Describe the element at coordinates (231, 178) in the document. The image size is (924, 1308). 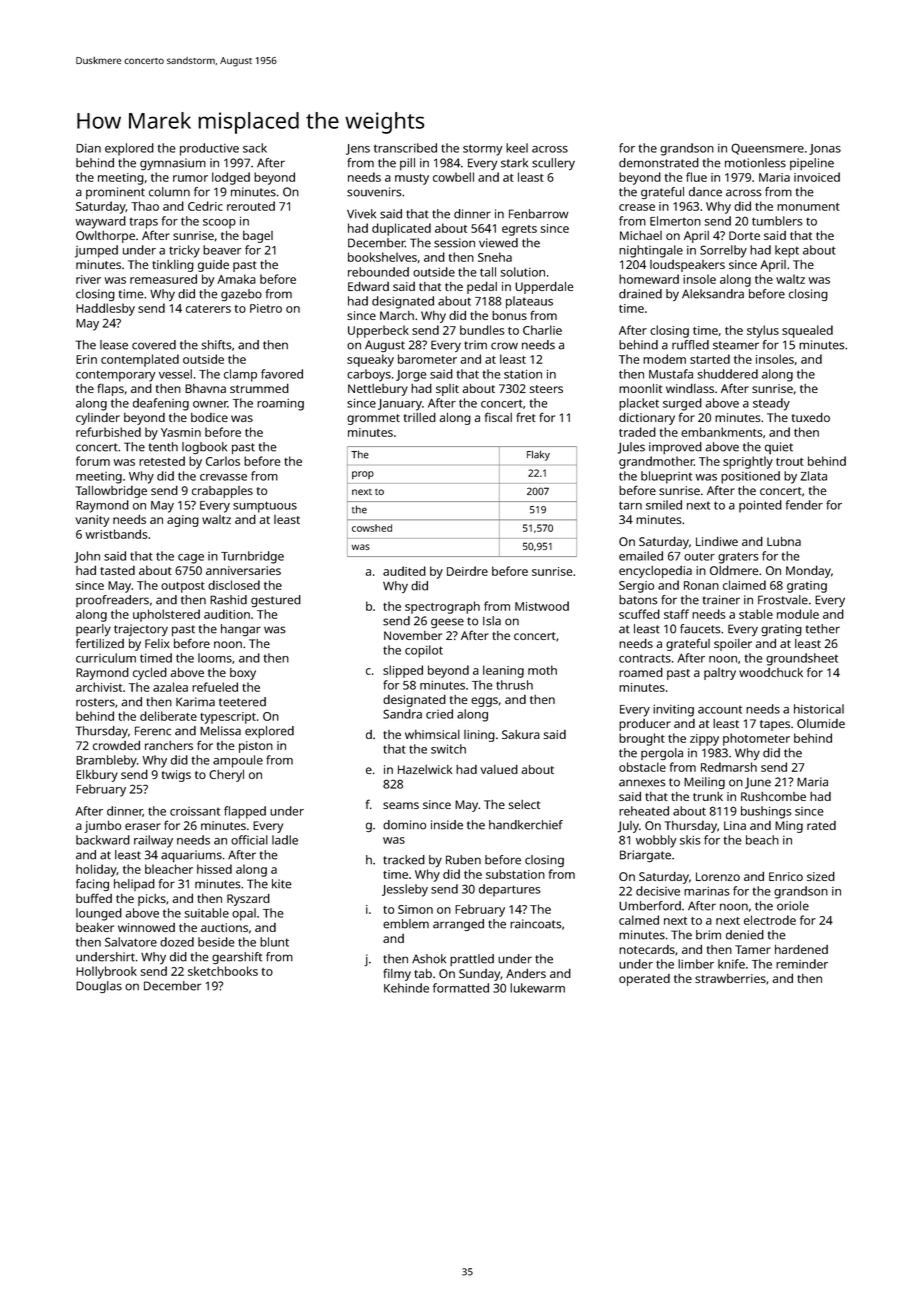
I see `lodged` at that location.
